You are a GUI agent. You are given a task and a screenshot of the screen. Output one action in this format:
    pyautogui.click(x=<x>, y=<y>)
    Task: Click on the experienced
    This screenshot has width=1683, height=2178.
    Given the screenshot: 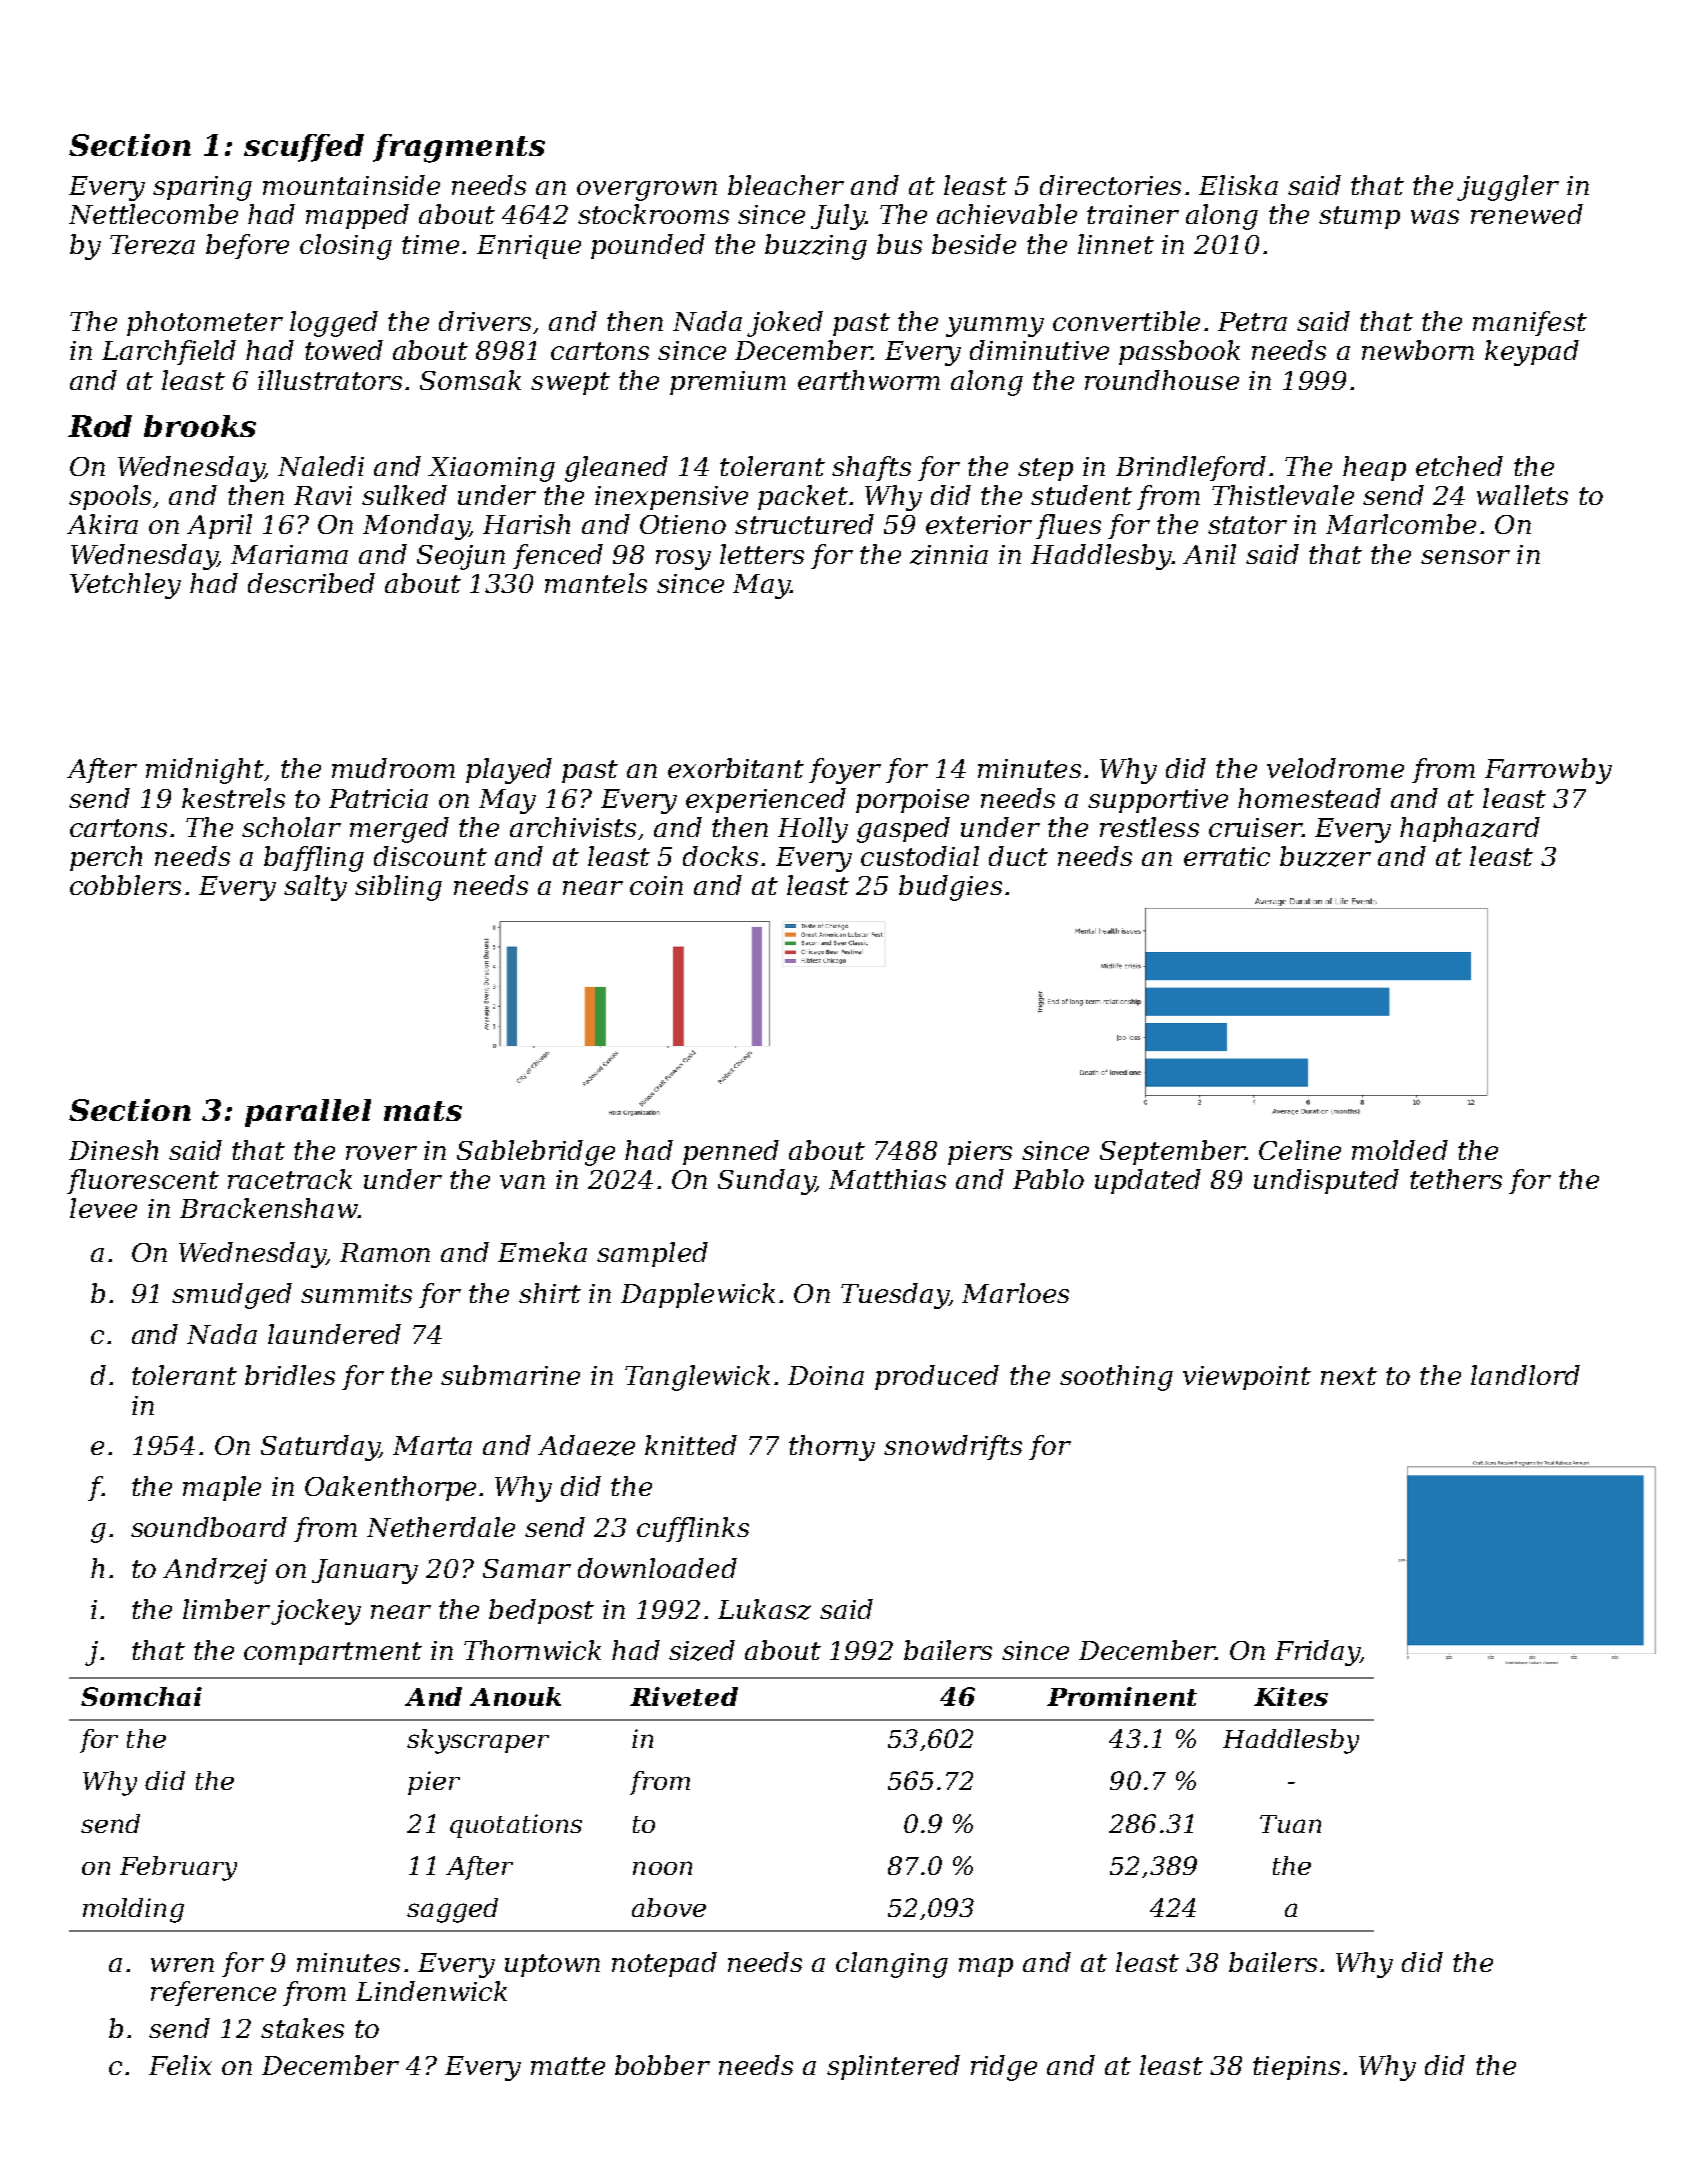 What is the action you would take?
    pyautogui.click(x=766, y=800)
